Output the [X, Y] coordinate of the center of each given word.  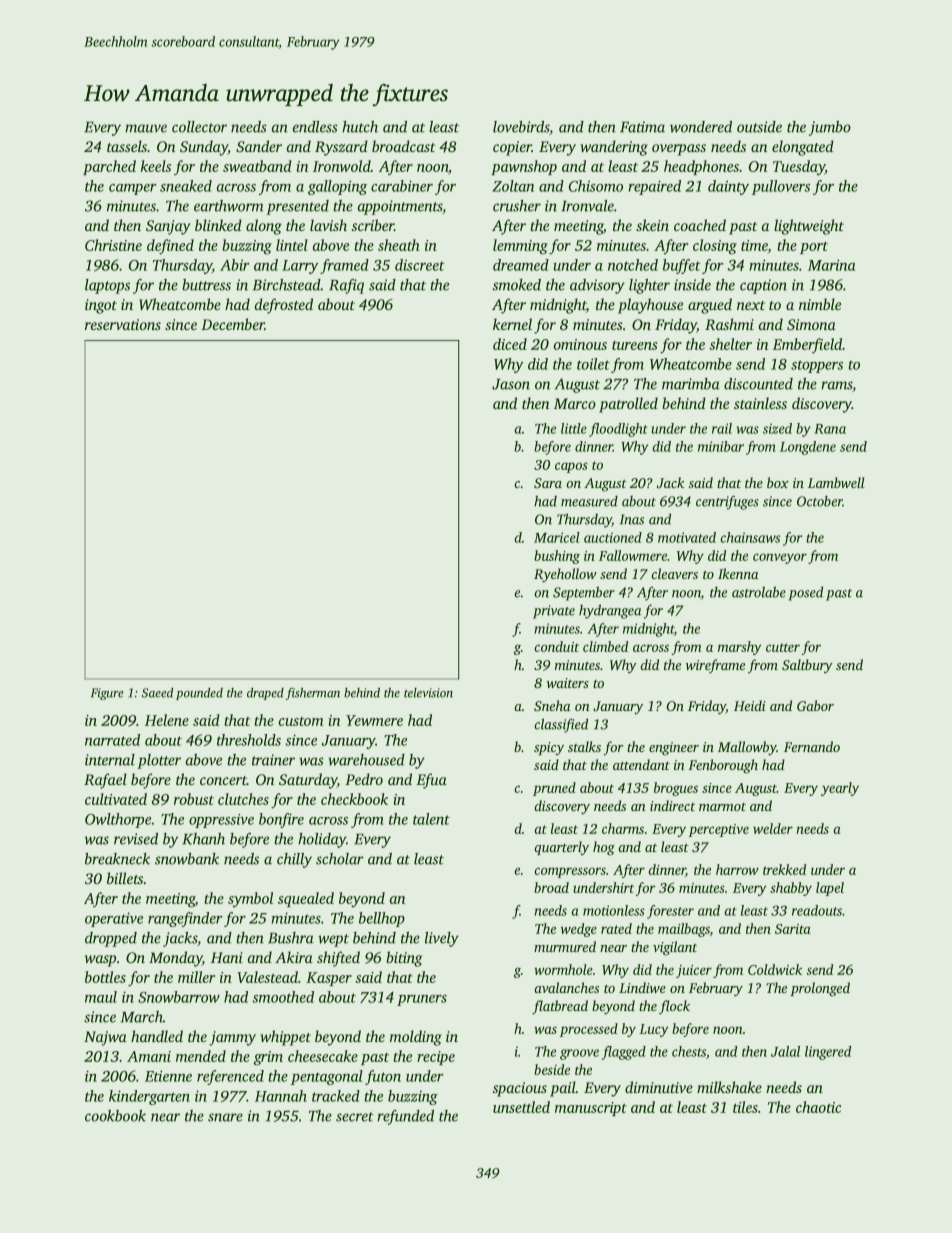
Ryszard [341, 148]
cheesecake [323, 1056]
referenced [230, 1077]
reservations [123, 324]
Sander [259, 146]
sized [777, 428]
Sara [548, 483]
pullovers [781, 187]
